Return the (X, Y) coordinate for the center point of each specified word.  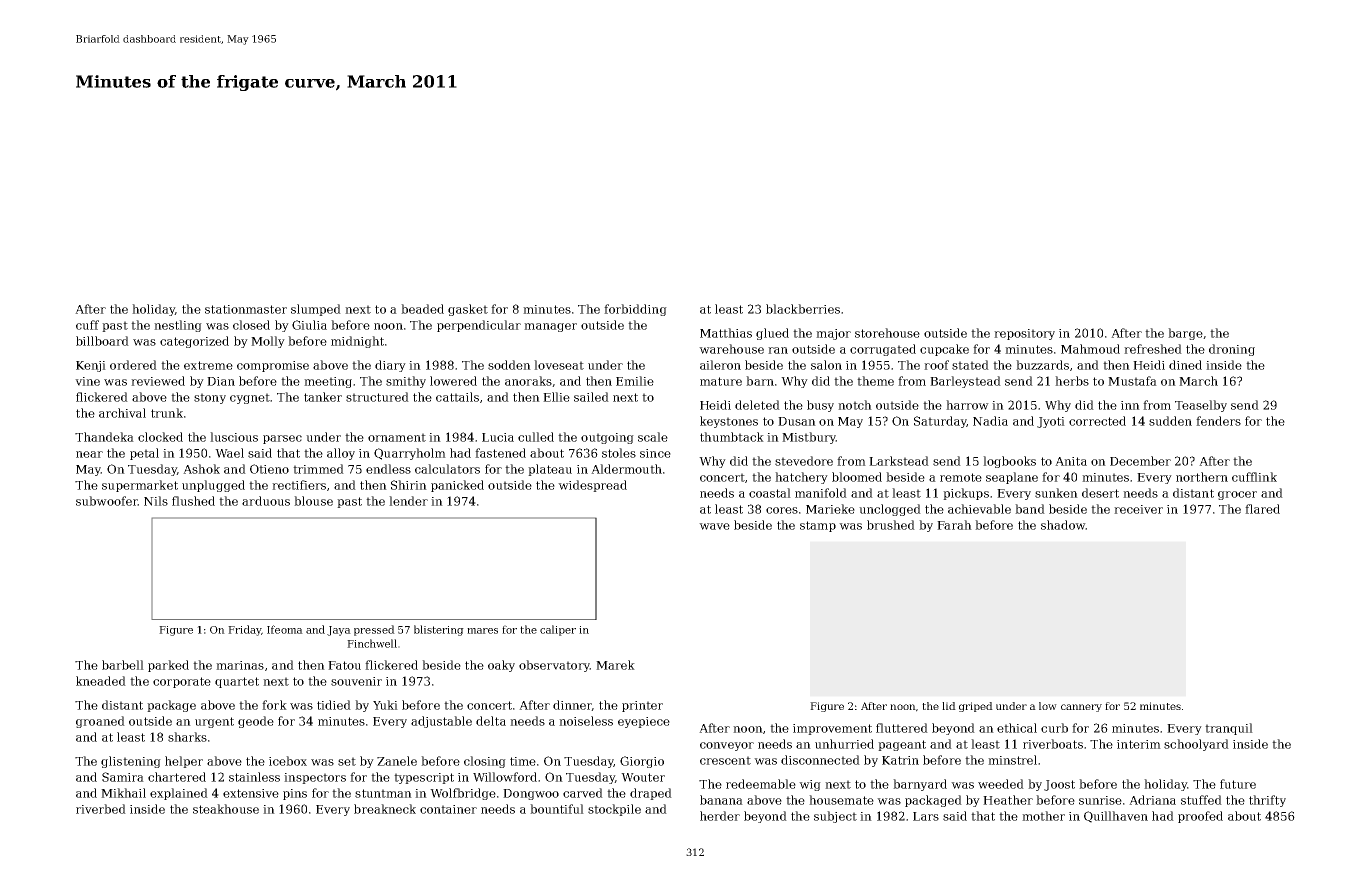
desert (1100, 493)
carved (583, 793)
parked (168, 666)
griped (976, 707)
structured (377, 397)
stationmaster (246, 309)
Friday (244, 630)
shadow (1063, 525)
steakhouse (226, 809)
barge (1185, 334)
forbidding (635, 310)
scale (653, 437)
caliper (558, 630)
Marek (615, 665)
